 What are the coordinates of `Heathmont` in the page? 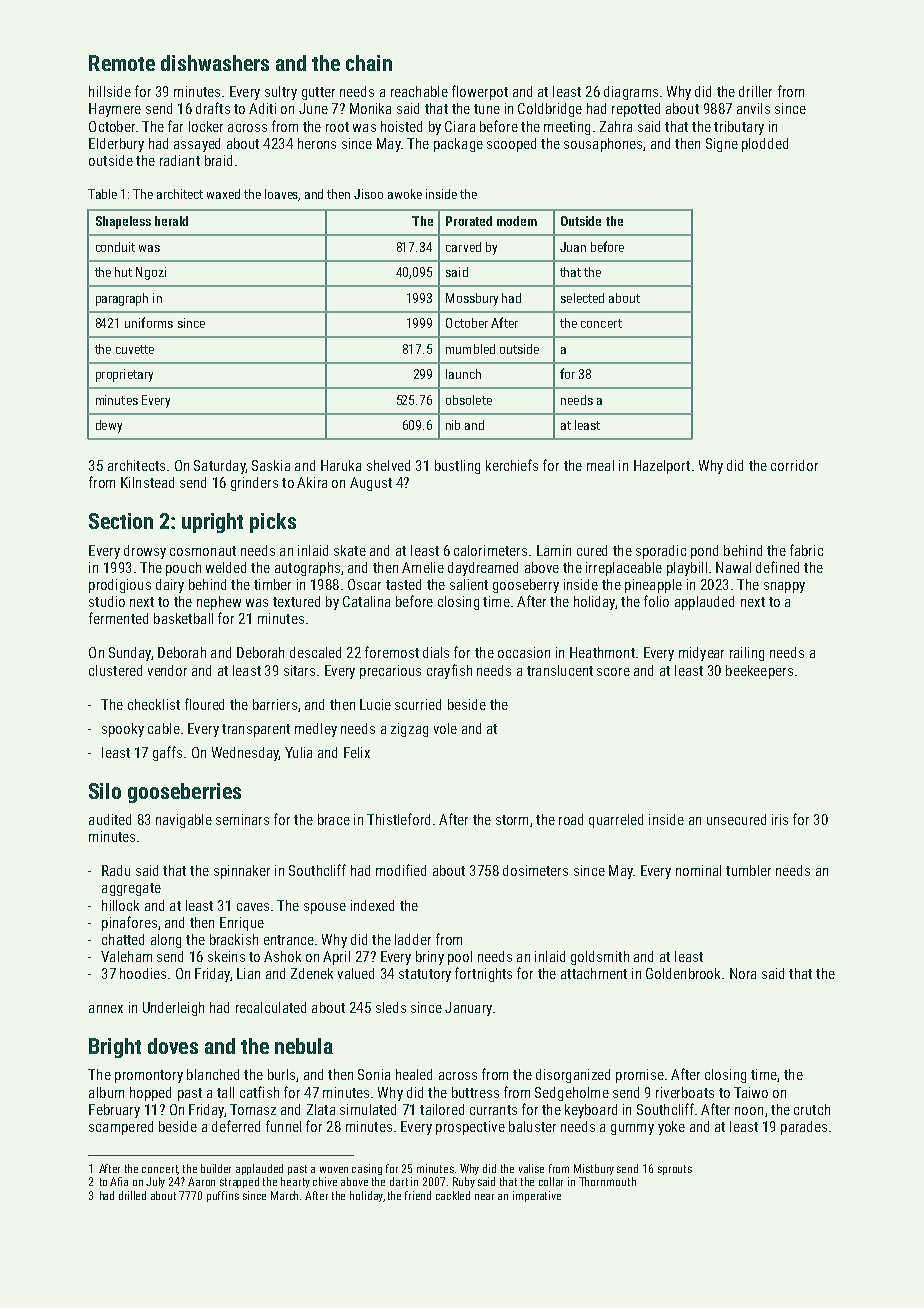 It's located at (602, 652).
